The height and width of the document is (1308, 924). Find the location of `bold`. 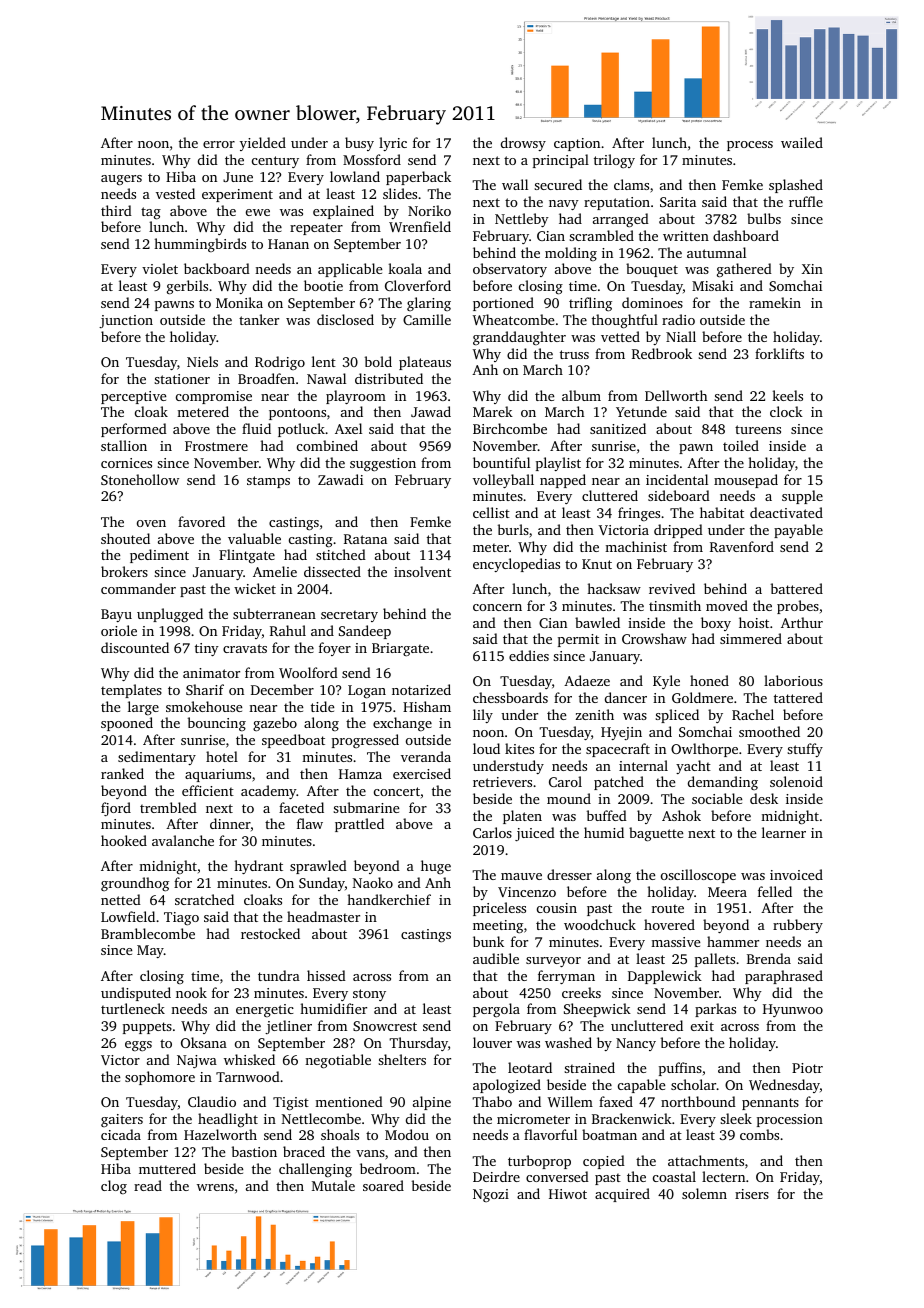

bold is located at coordinates (378, 361).
